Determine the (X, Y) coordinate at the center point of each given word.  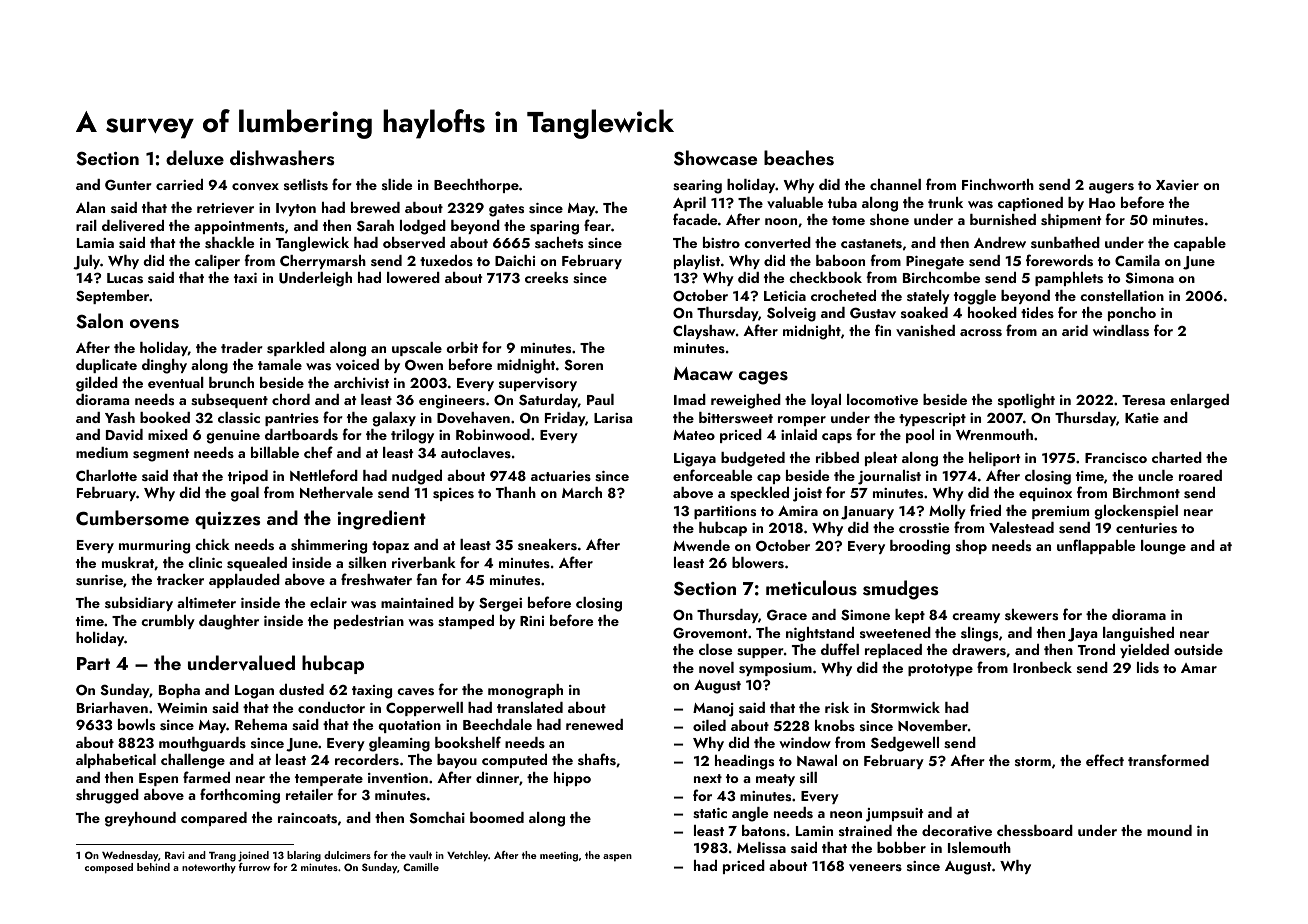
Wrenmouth (994, 434)
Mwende (701, 545)
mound (1169, 830)
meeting (559, 857)
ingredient (381, 520)
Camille (421, 867)
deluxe (195, 157)
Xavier (1177, 185)
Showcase (715, 158)
